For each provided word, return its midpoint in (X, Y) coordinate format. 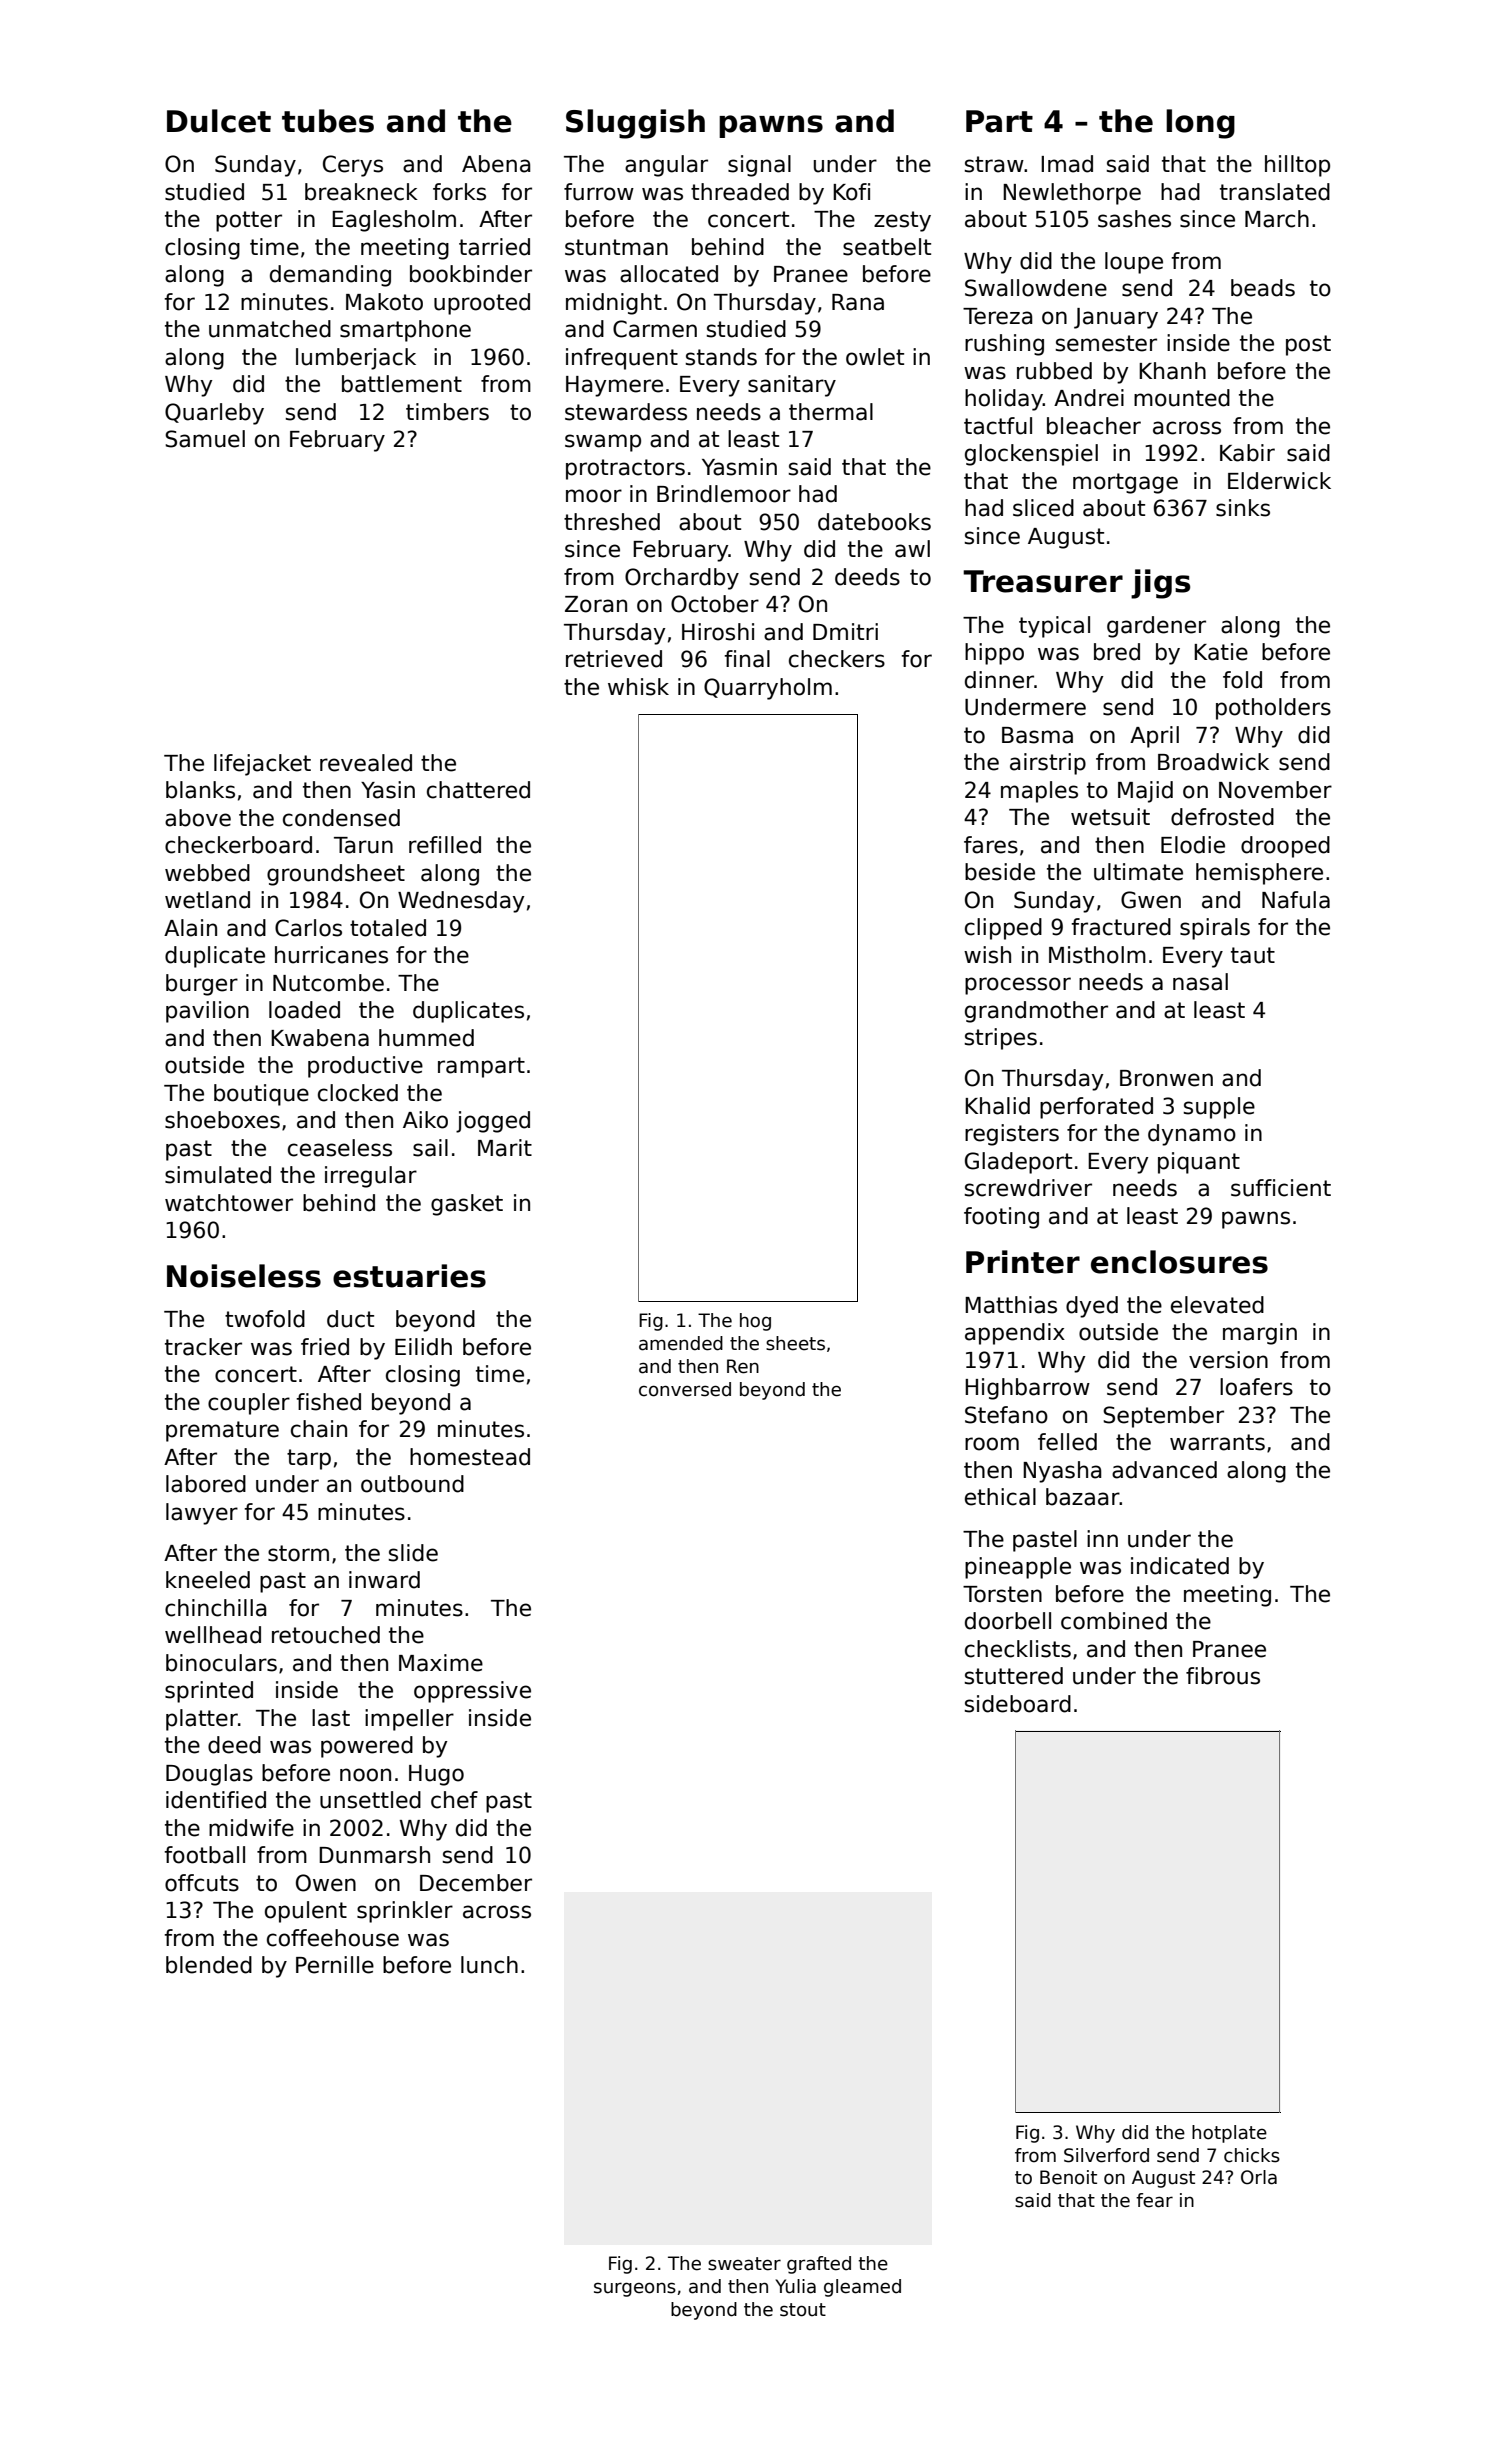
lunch (489, 1965)
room (992, 1444)
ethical (1000, 1497)
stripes (1001, 1039)
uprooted (482, 304)
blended (209, 1965)
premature (222, 1431)
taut (1253, 955)
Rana (858, 302)
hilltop (1297, 166)
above (198, 818)
